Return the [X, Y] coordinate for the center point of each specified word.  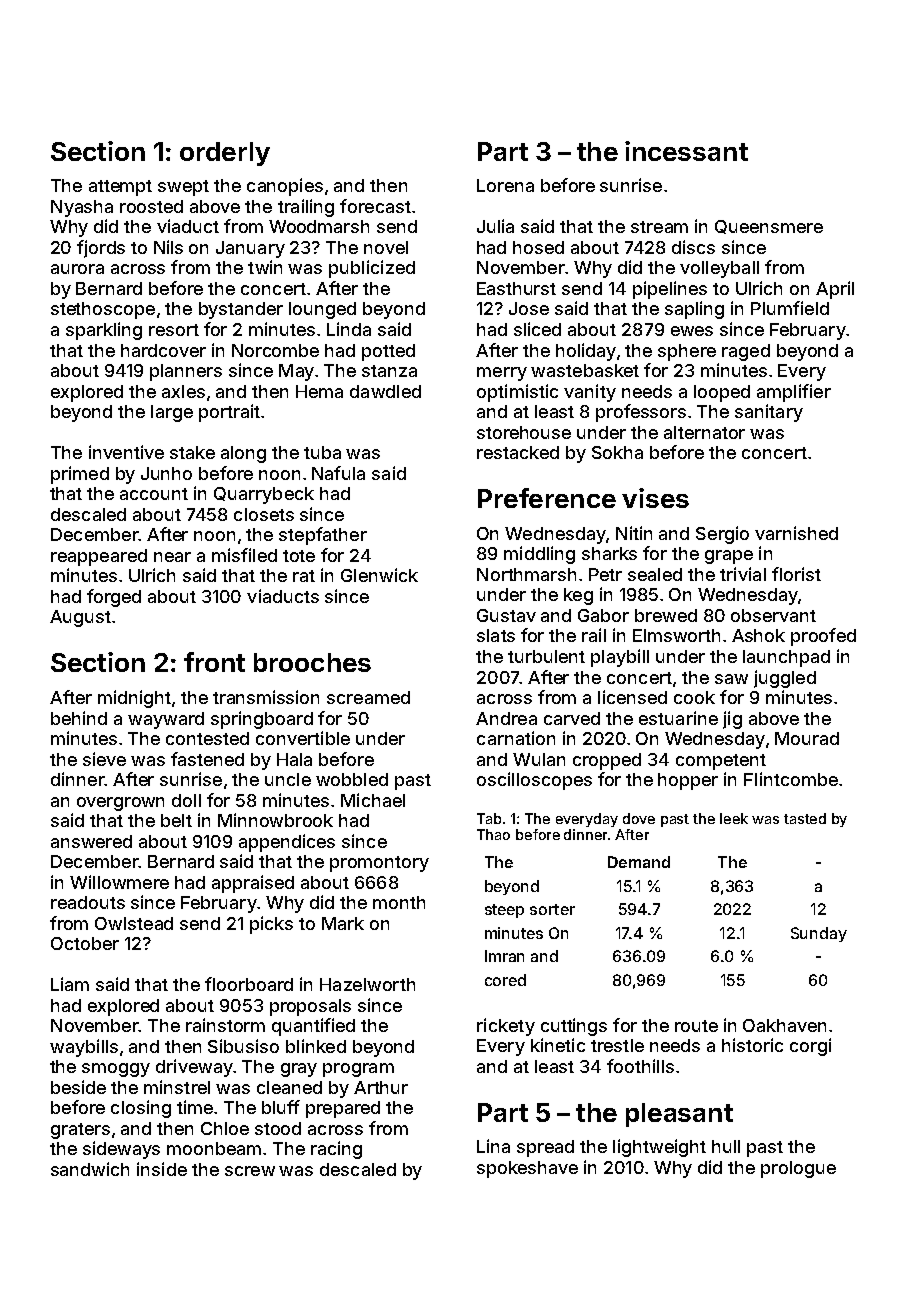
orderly [225, 154]
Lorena [505, 185]
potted [388, 352]
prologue [798, 1169]
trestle [617, 1045]
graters [80, 1131]
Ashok [758, 635]
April [835, 290]
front [214, 662]
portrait [229, 413]
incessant [686, 151]
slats [496, 635]
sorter [552, 909]
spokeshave [527, 1169]
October [85, 943]
